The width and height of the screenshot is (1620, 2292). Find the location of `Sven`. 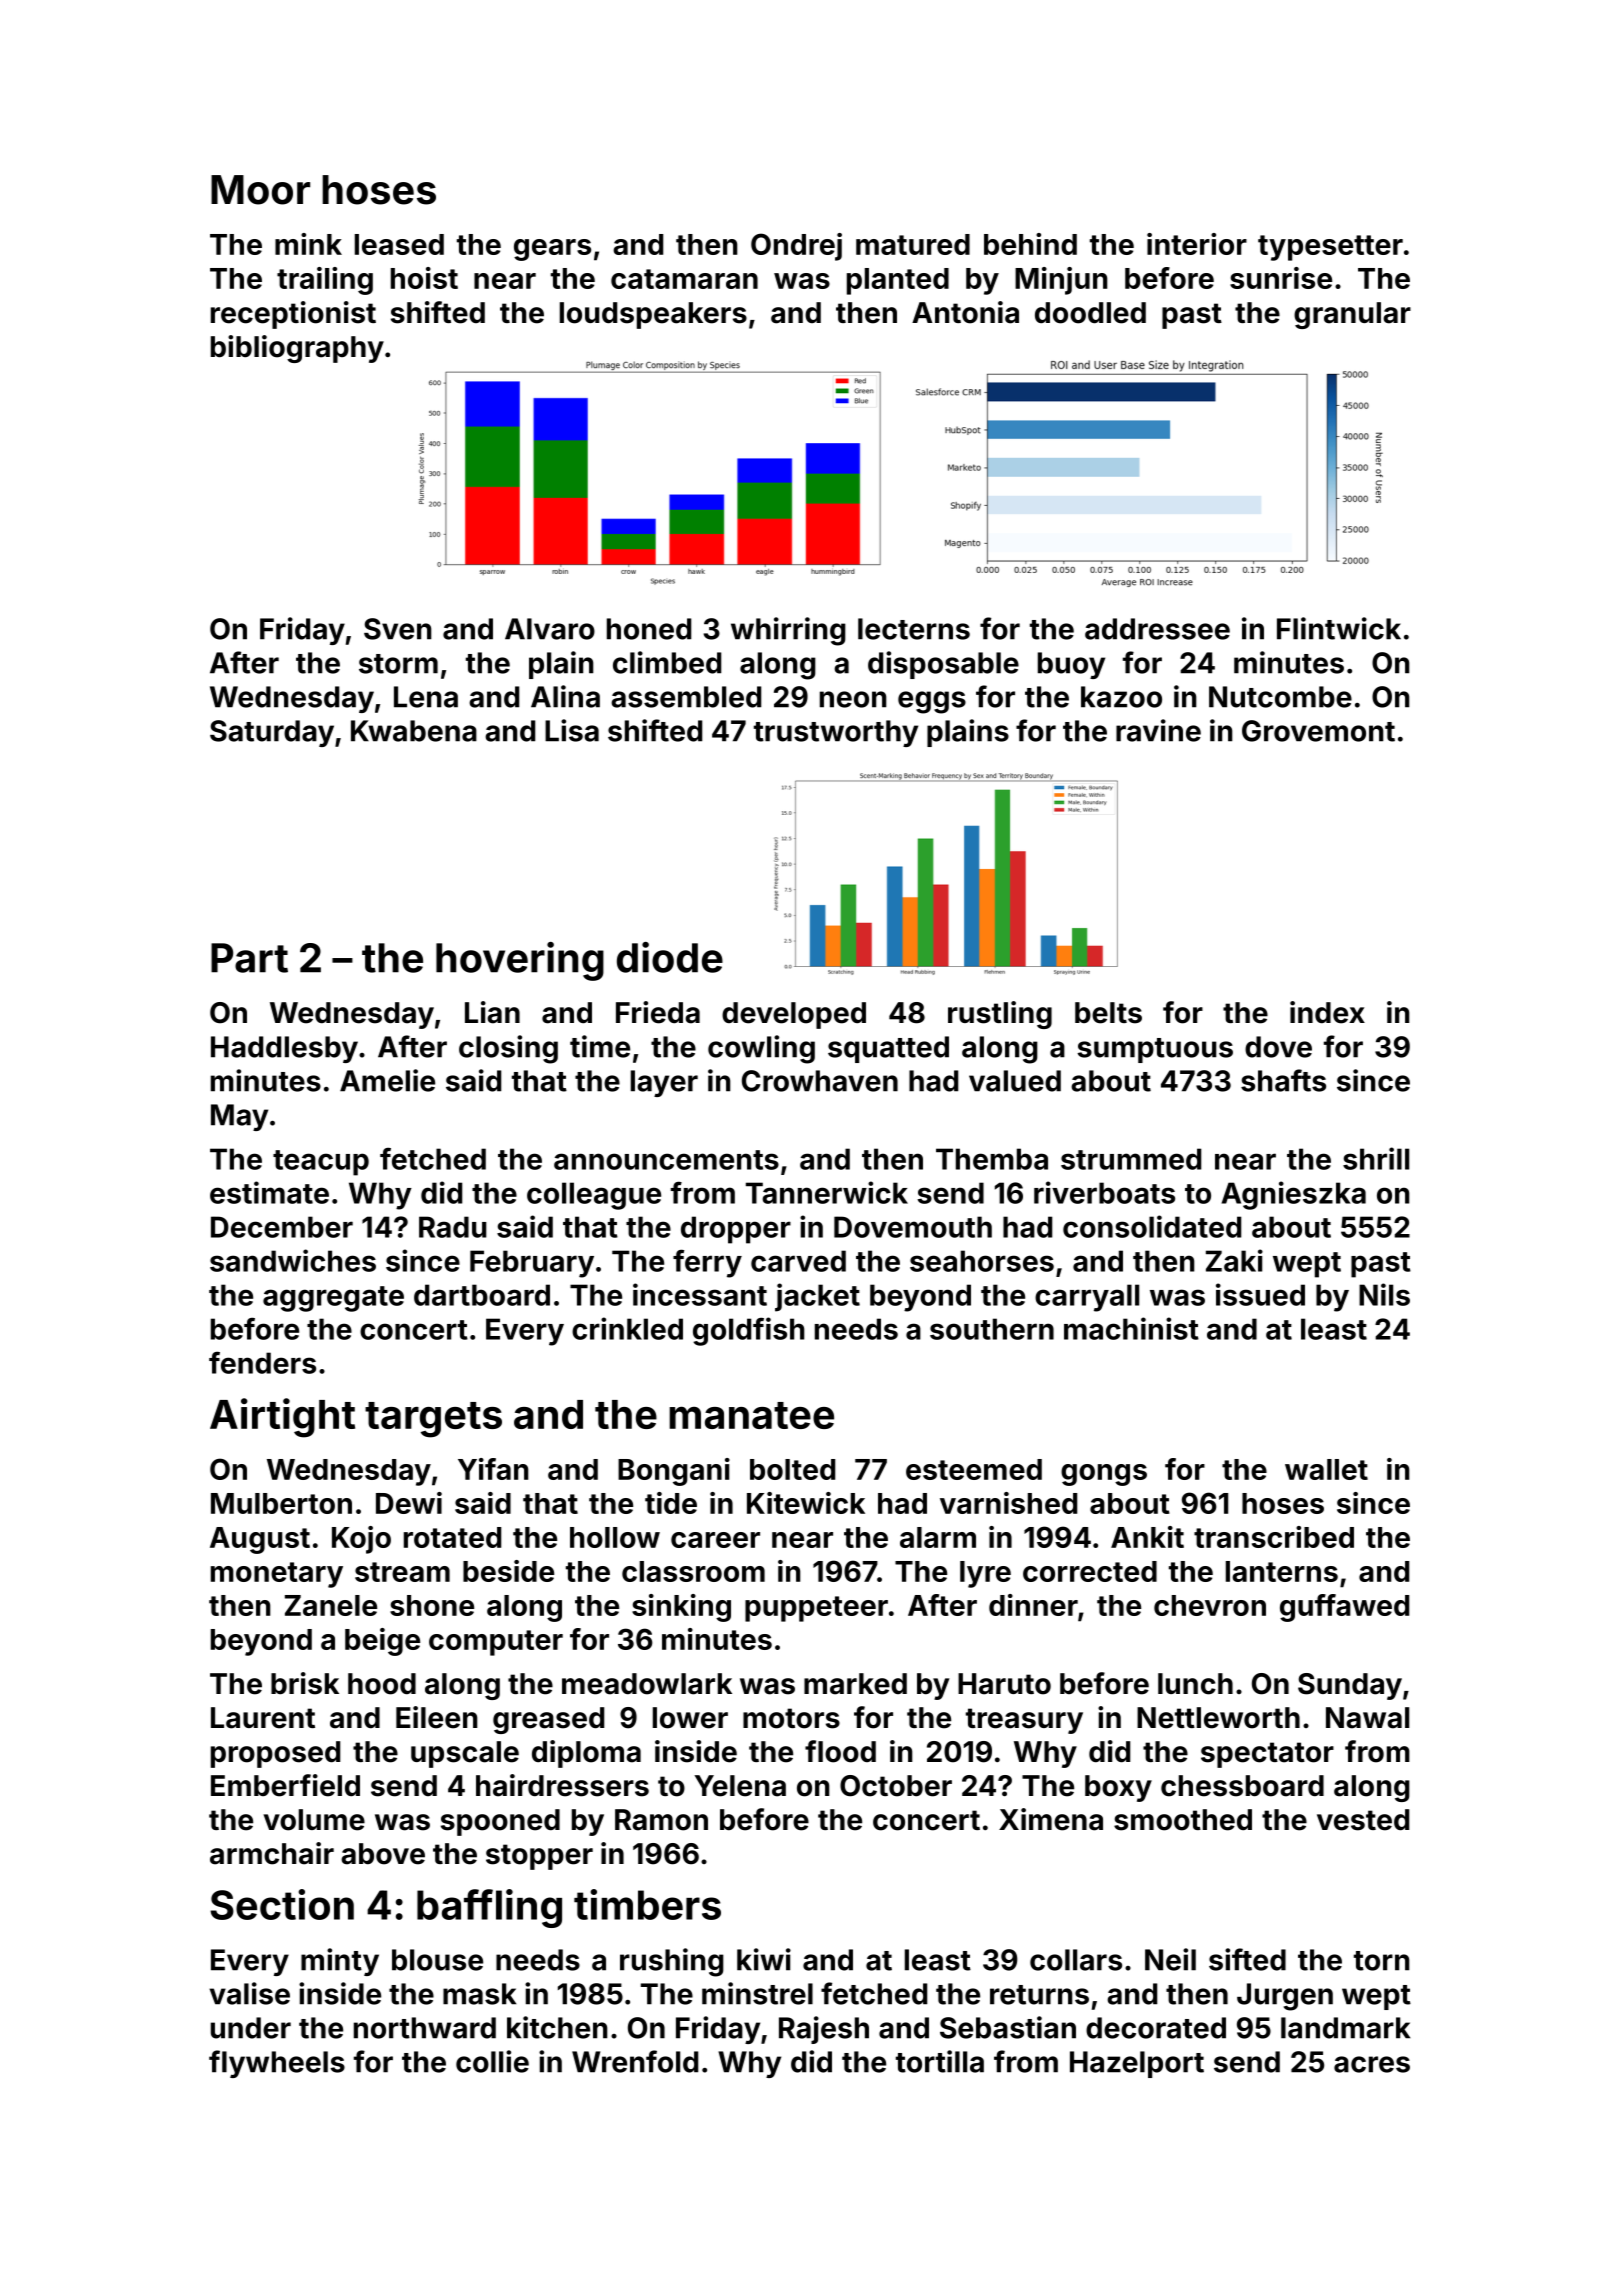

Sven is located at coordinates (398, 629).
